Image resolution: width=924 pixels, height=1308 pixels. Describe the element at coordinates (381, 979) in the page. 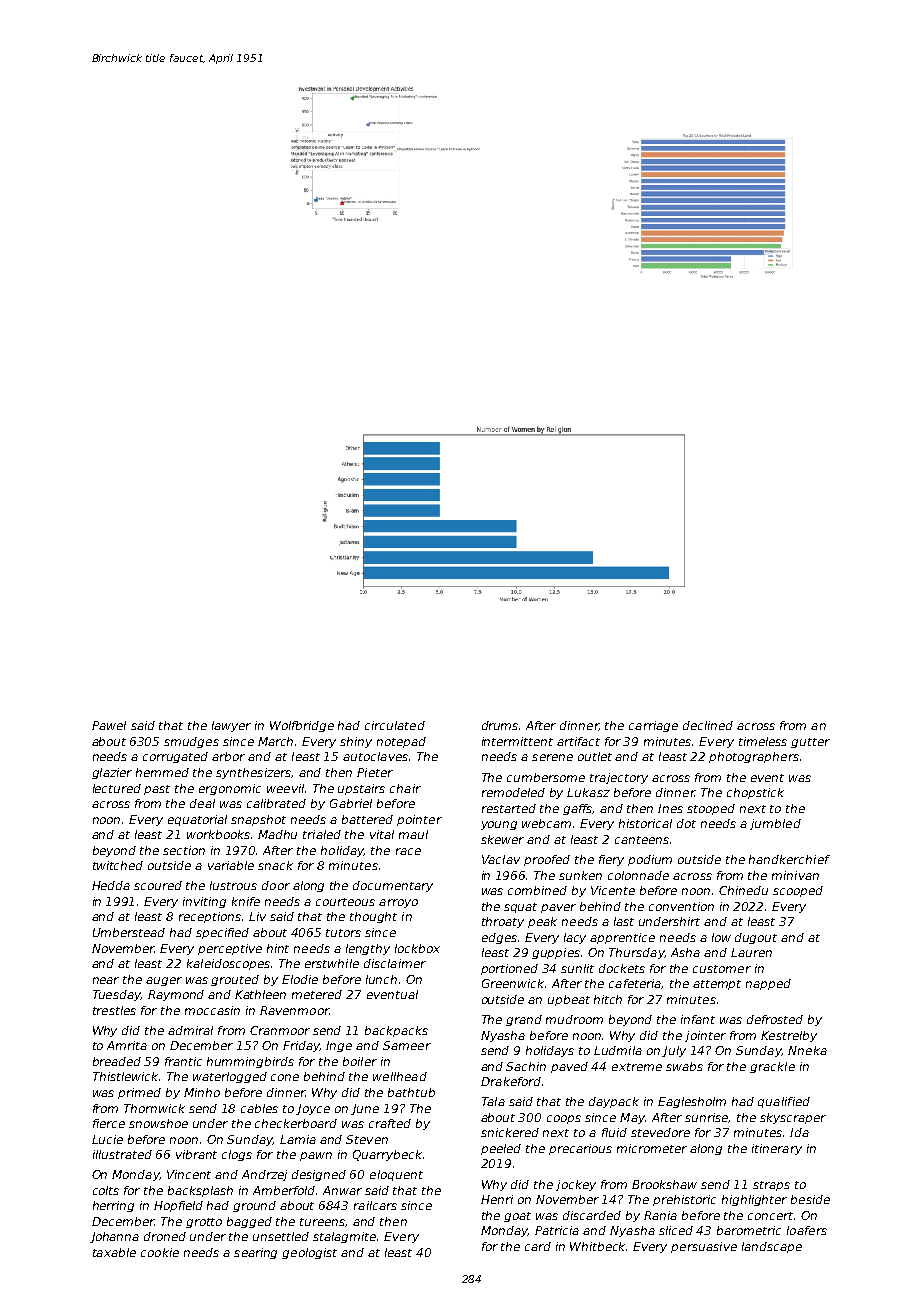

I see `lunch` at that location.
